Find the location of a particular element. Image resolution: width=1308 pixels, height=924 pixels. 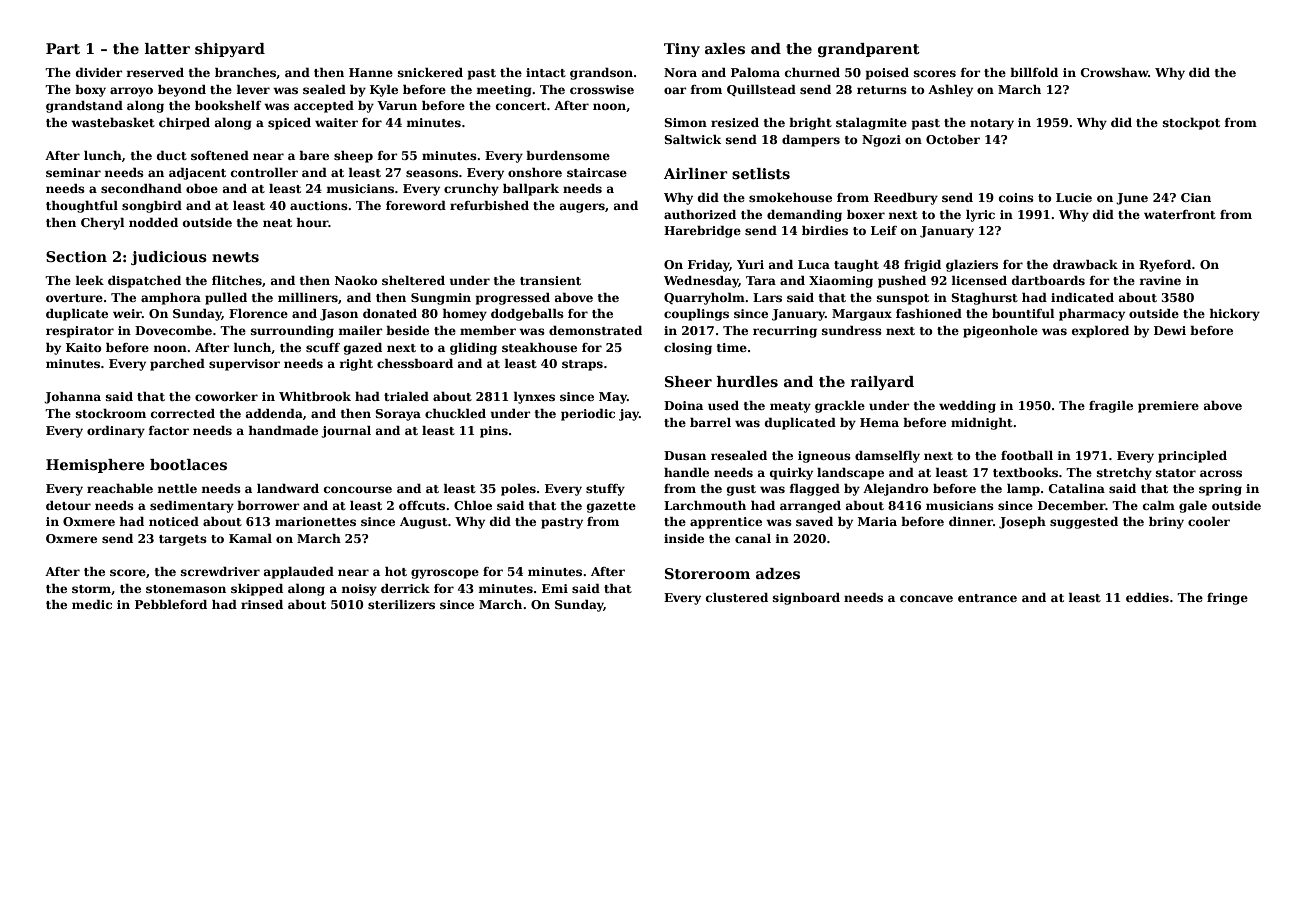

Tiny is located at coordinates (682, 50).
